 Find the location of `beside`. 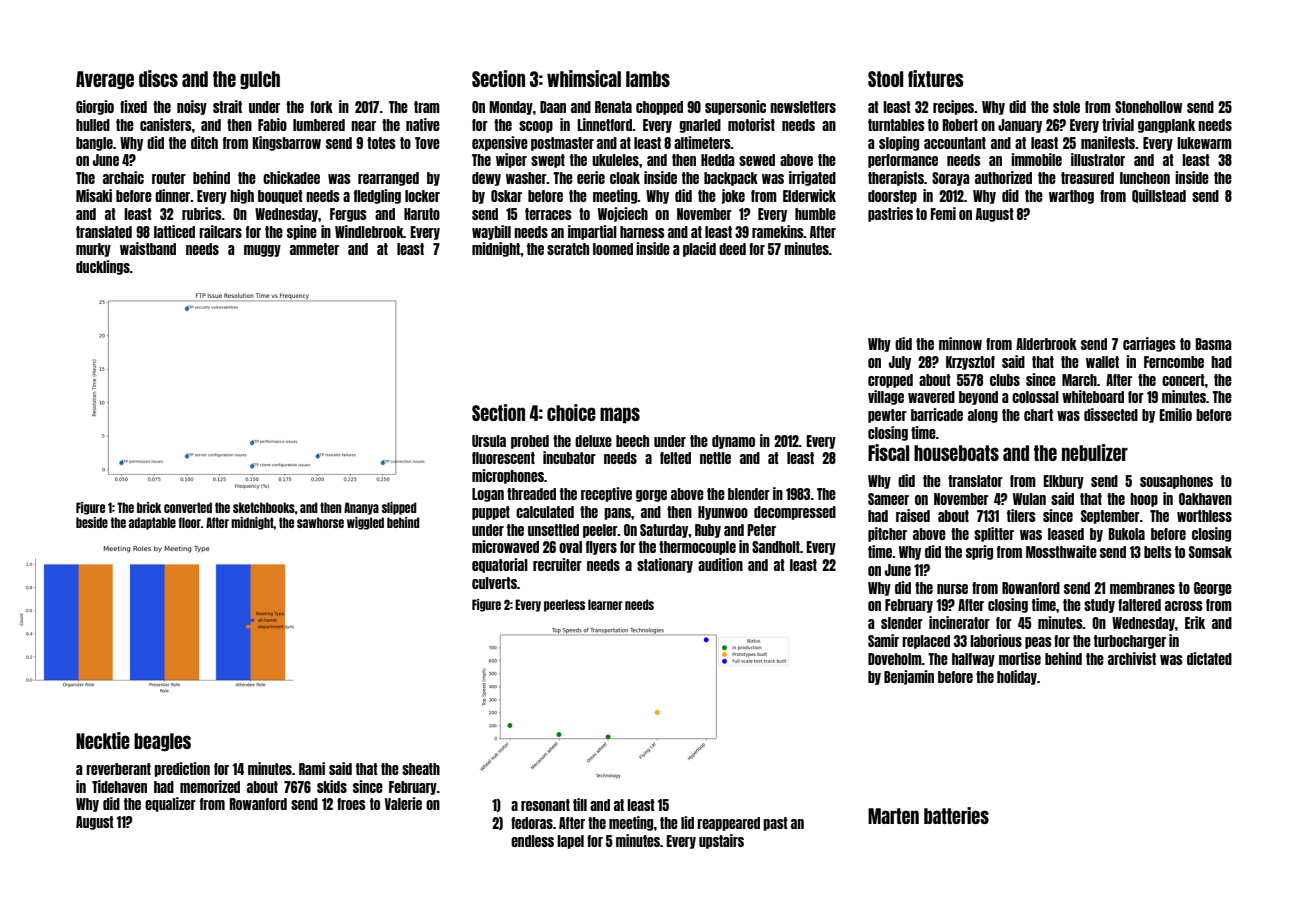

beside is located at coordinates (92, 522).
